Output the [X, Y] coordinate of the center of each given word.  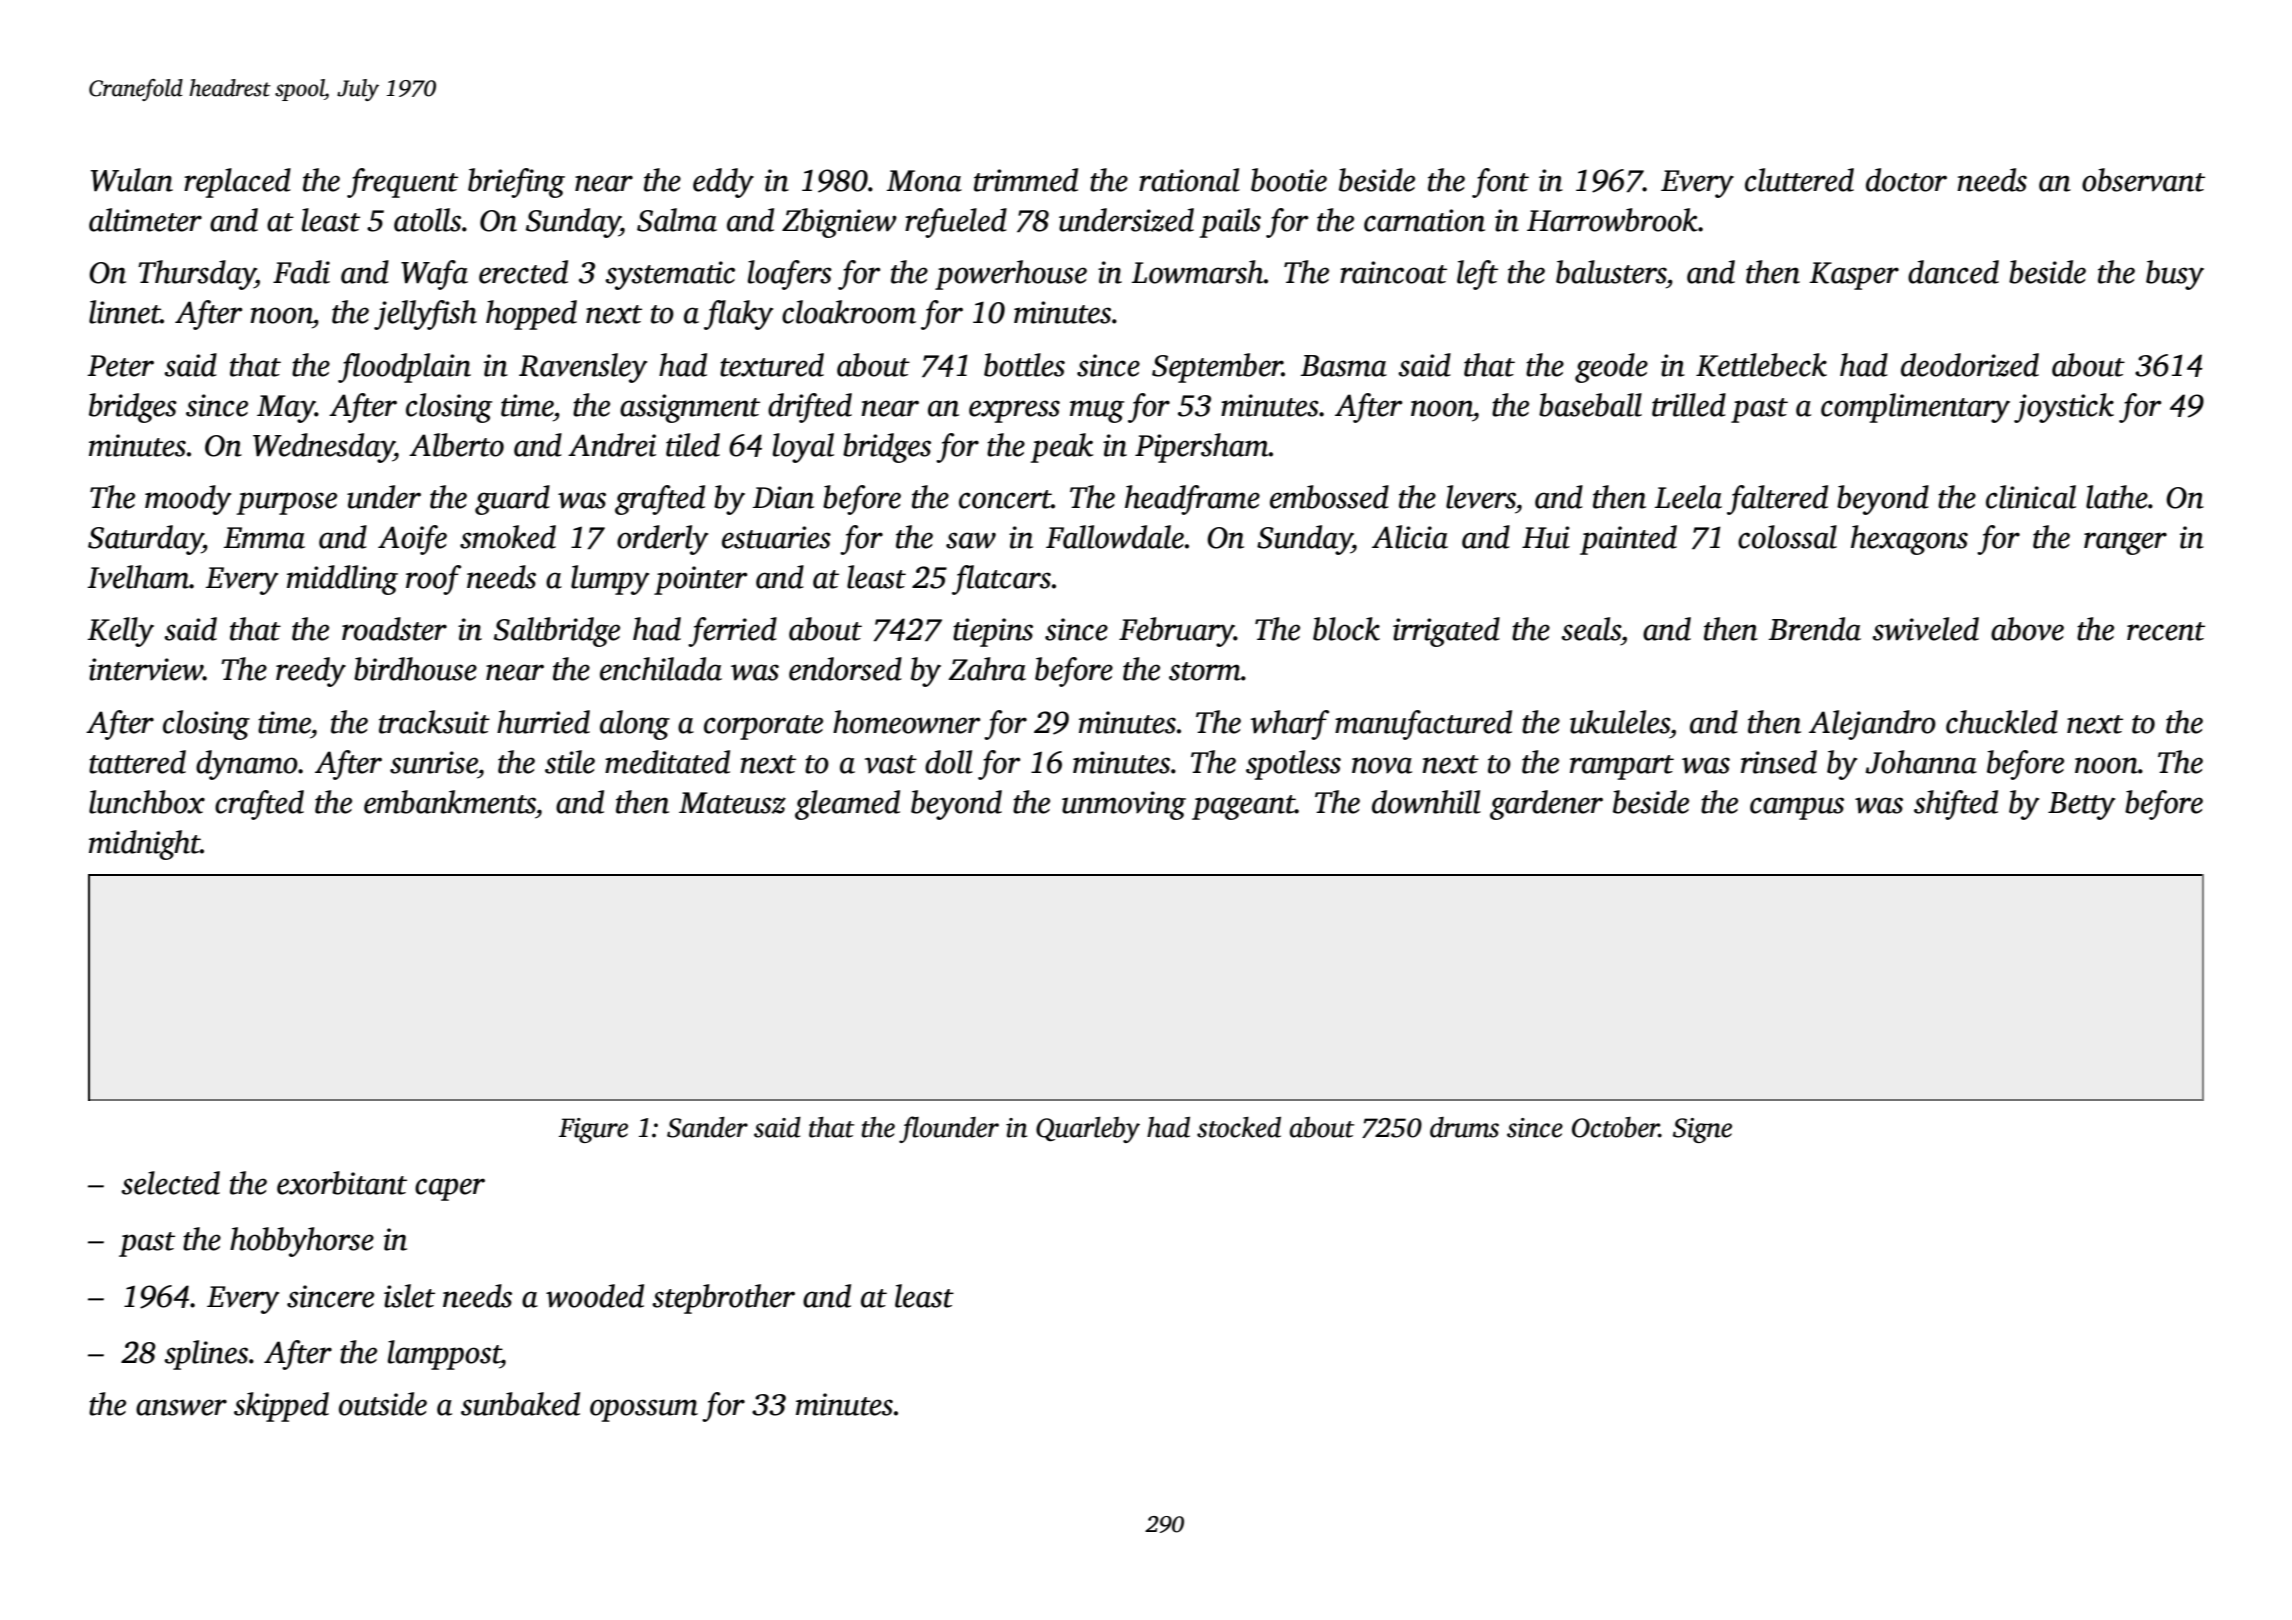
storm [1205, 671]
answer [181, 1407]
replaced [237, 183]
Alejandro [1872, 725]
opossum [644, 1410]
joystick [2064, 408]
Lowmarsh [1198, 272]
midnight [144, 845]
